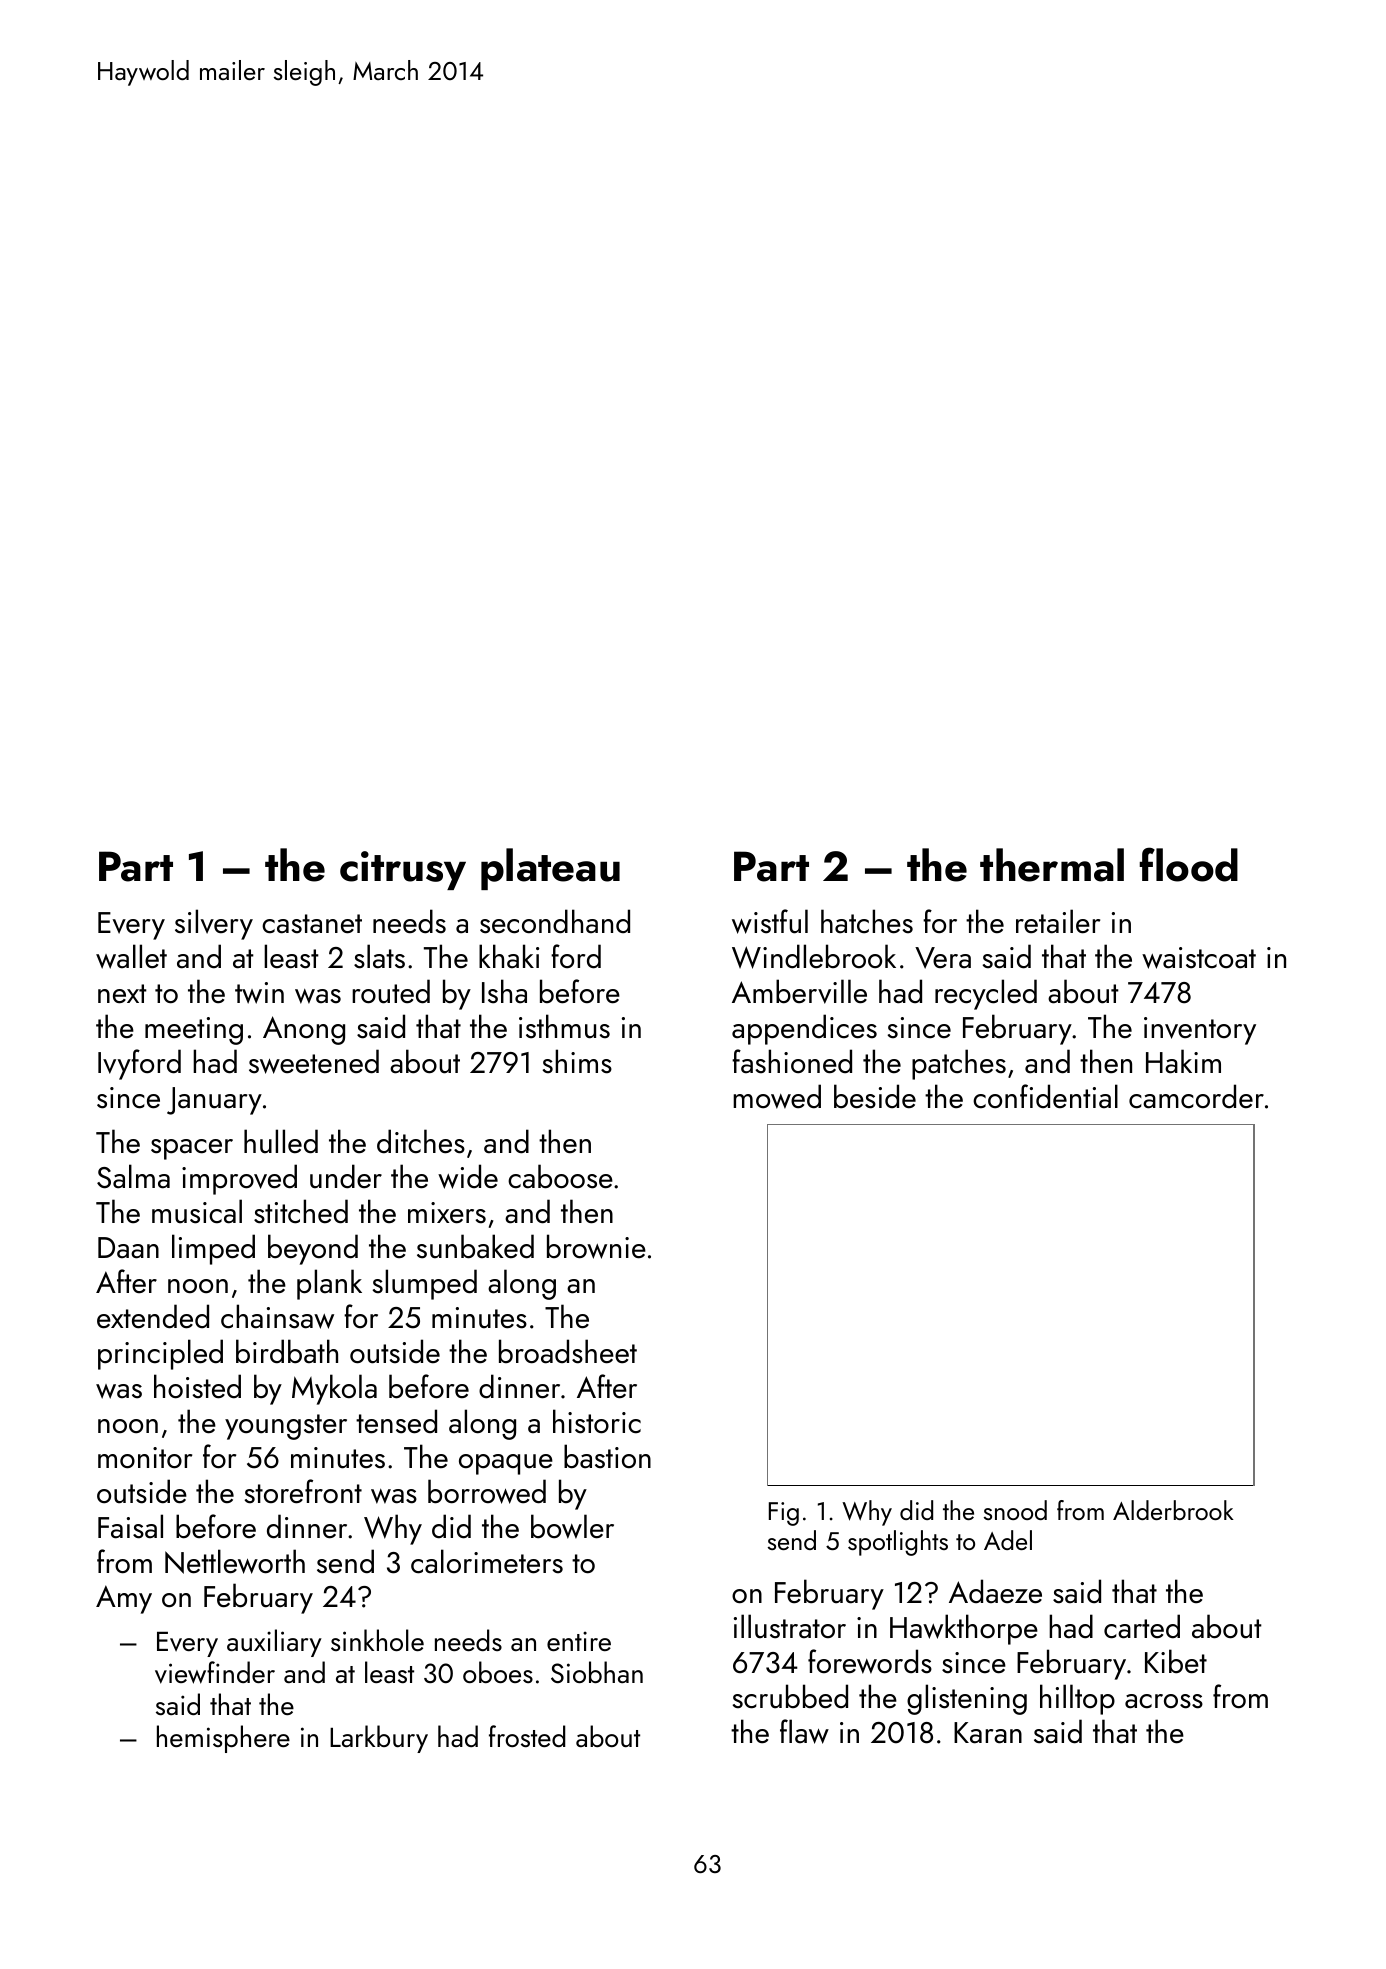 This page has height=1969, width=1386. I want to click on routed, so click(391, 991).
